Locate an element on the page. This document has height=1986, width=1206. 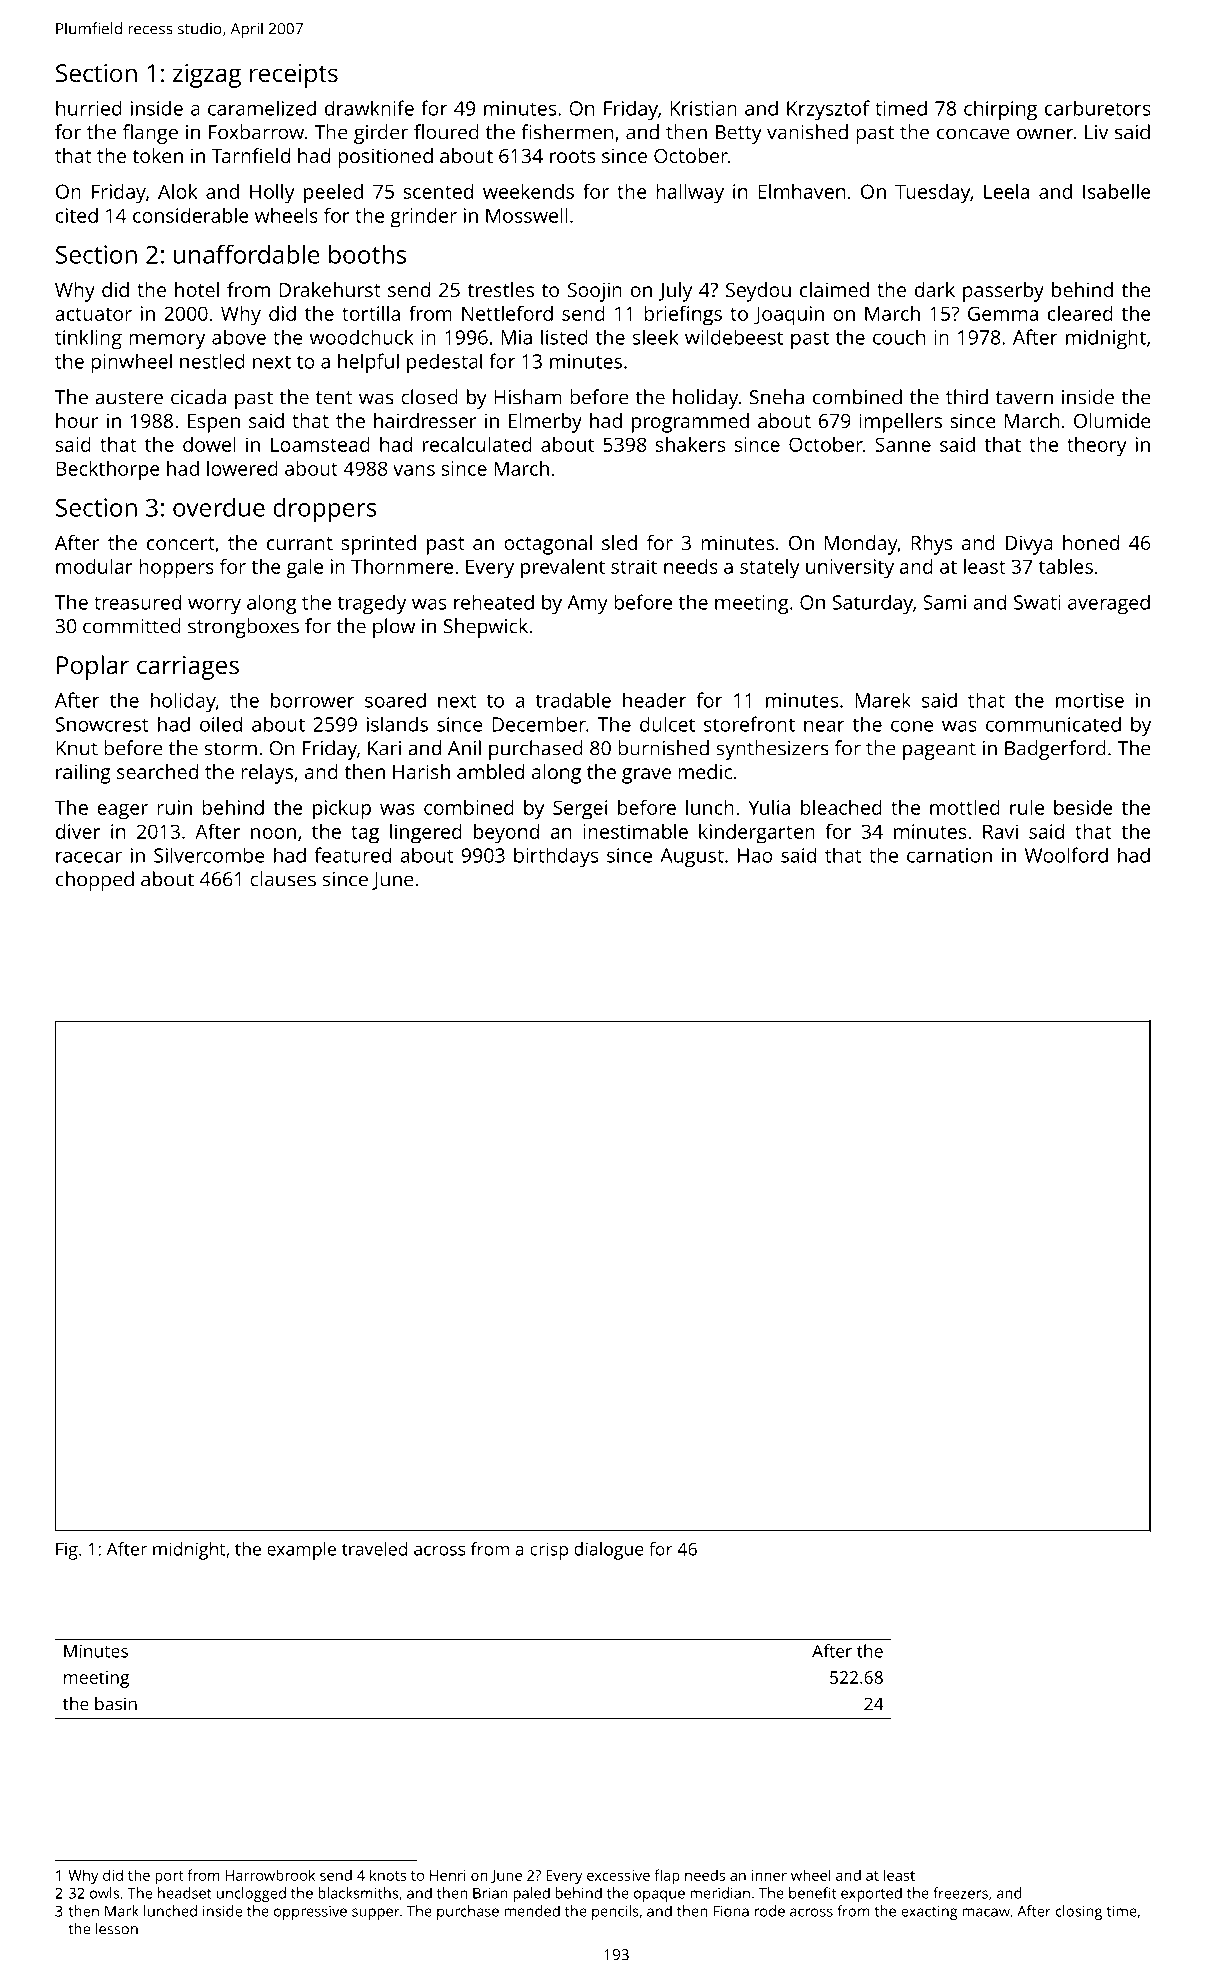
oppressive is located at coordinates (310, 1913).
